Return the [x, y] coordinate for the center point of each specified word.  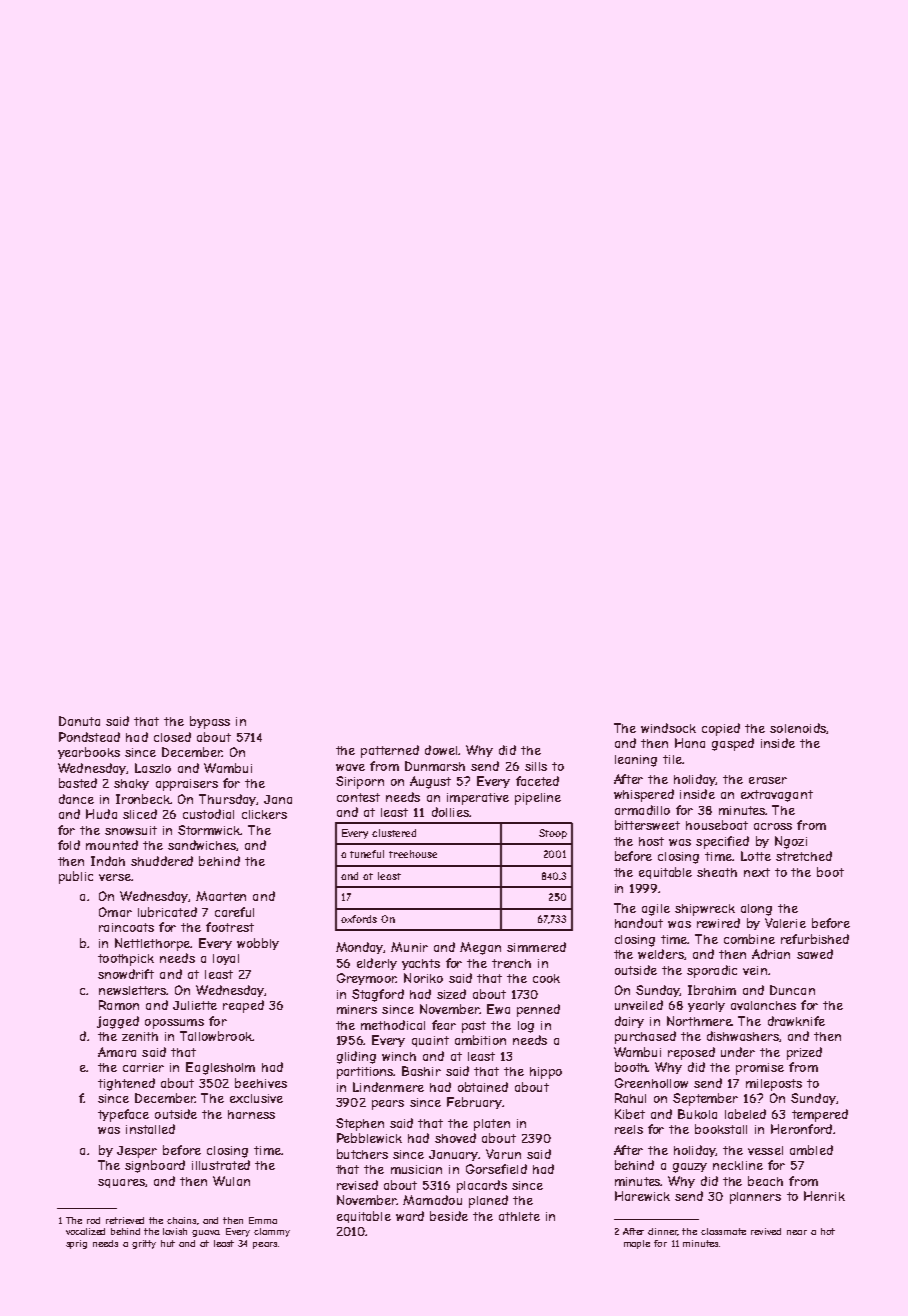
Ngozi [791, 842]
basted [78, 783]
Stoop [553, 834]
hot [828, 1231]
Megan [480, 948]
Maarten [221, 896]
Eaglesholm [220, 1068]
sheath [717, 872]
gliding [356, 1057]
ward [410, 1216]
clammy [272, 1232]
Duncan [792, 990]
